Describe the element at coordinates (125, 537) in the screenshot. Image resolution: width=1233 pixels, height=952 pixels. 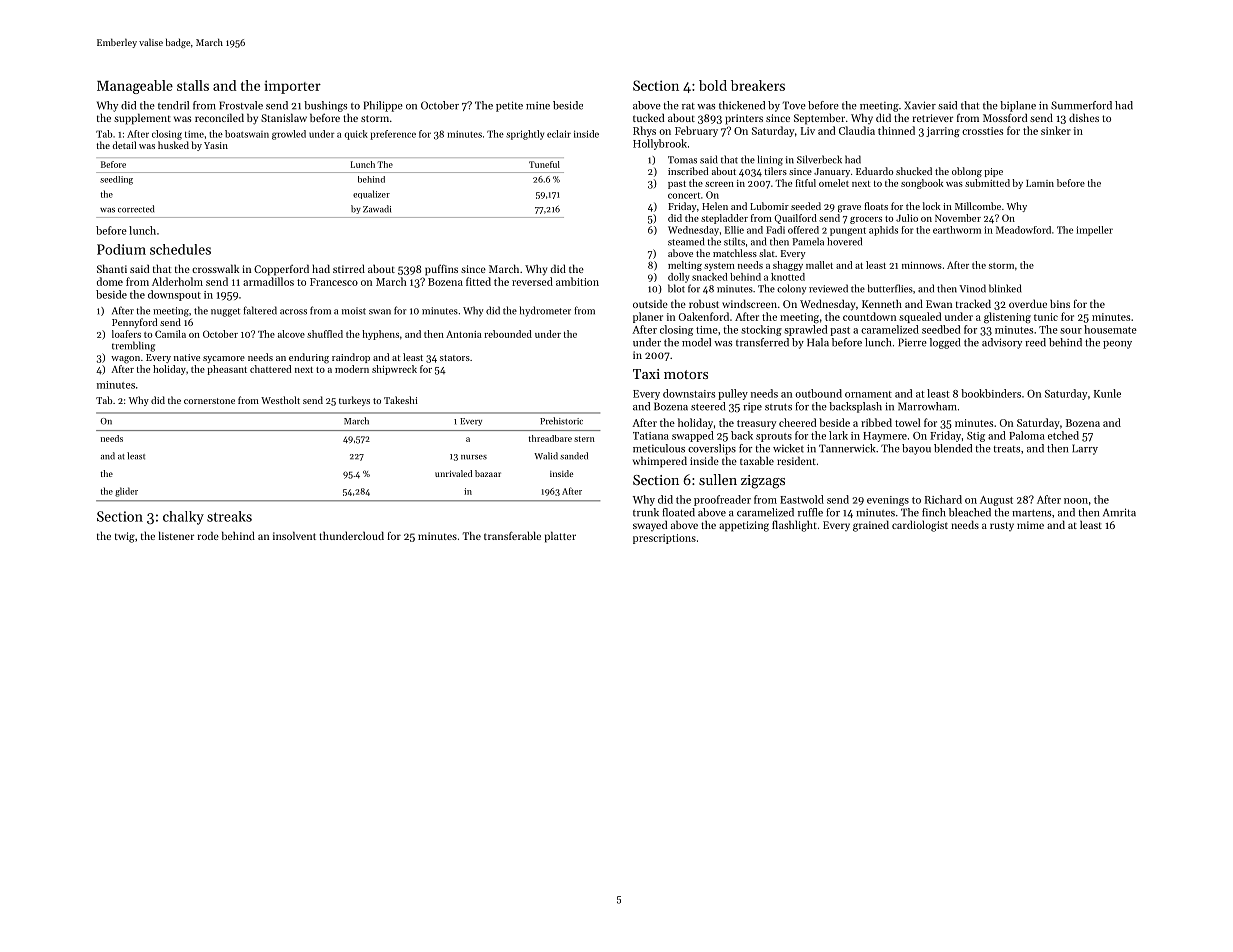
I see `twig` at that location.
